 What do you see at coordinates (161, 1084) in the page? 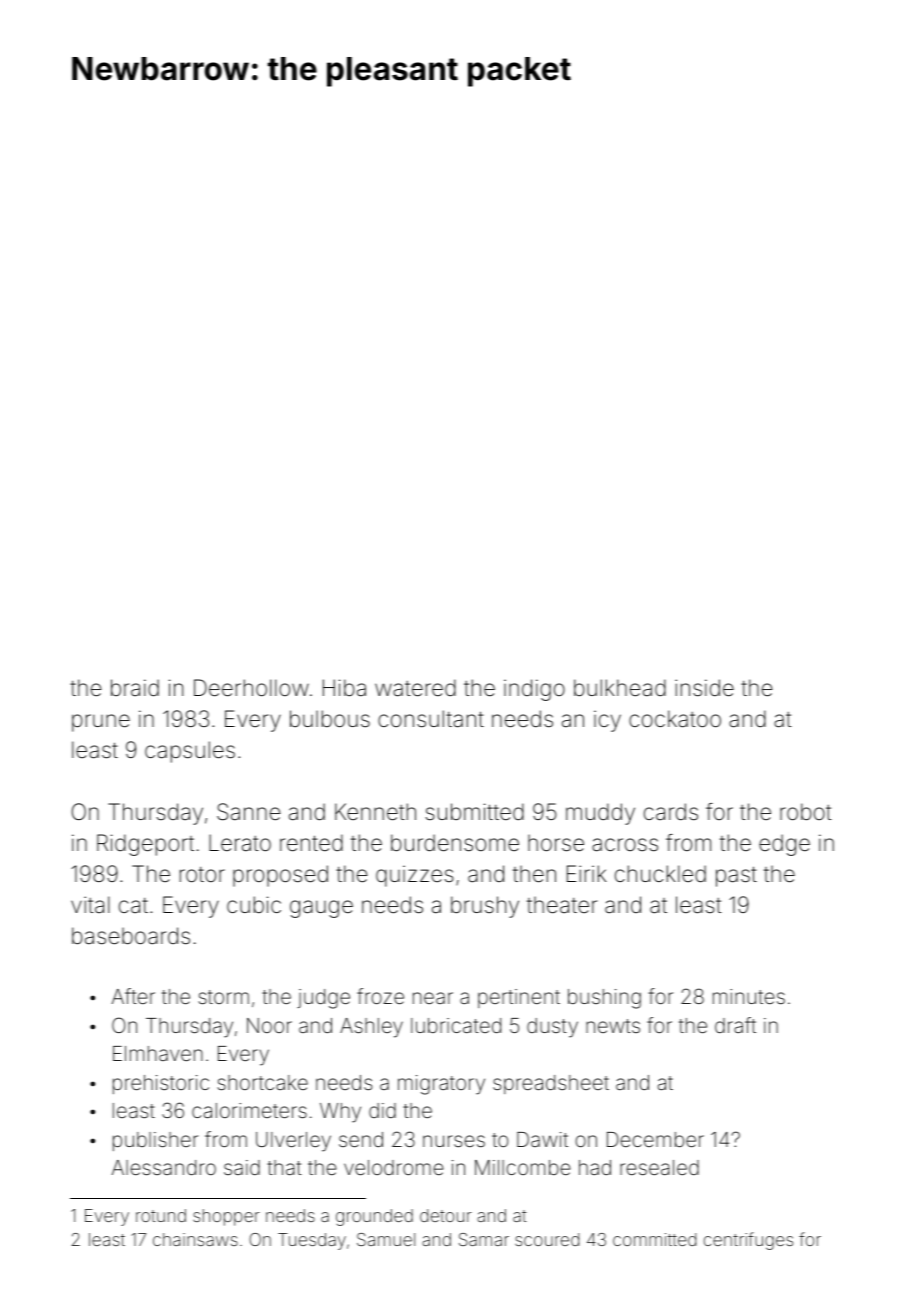
I see `prehistoric` at bounding box center [161, 1084].
